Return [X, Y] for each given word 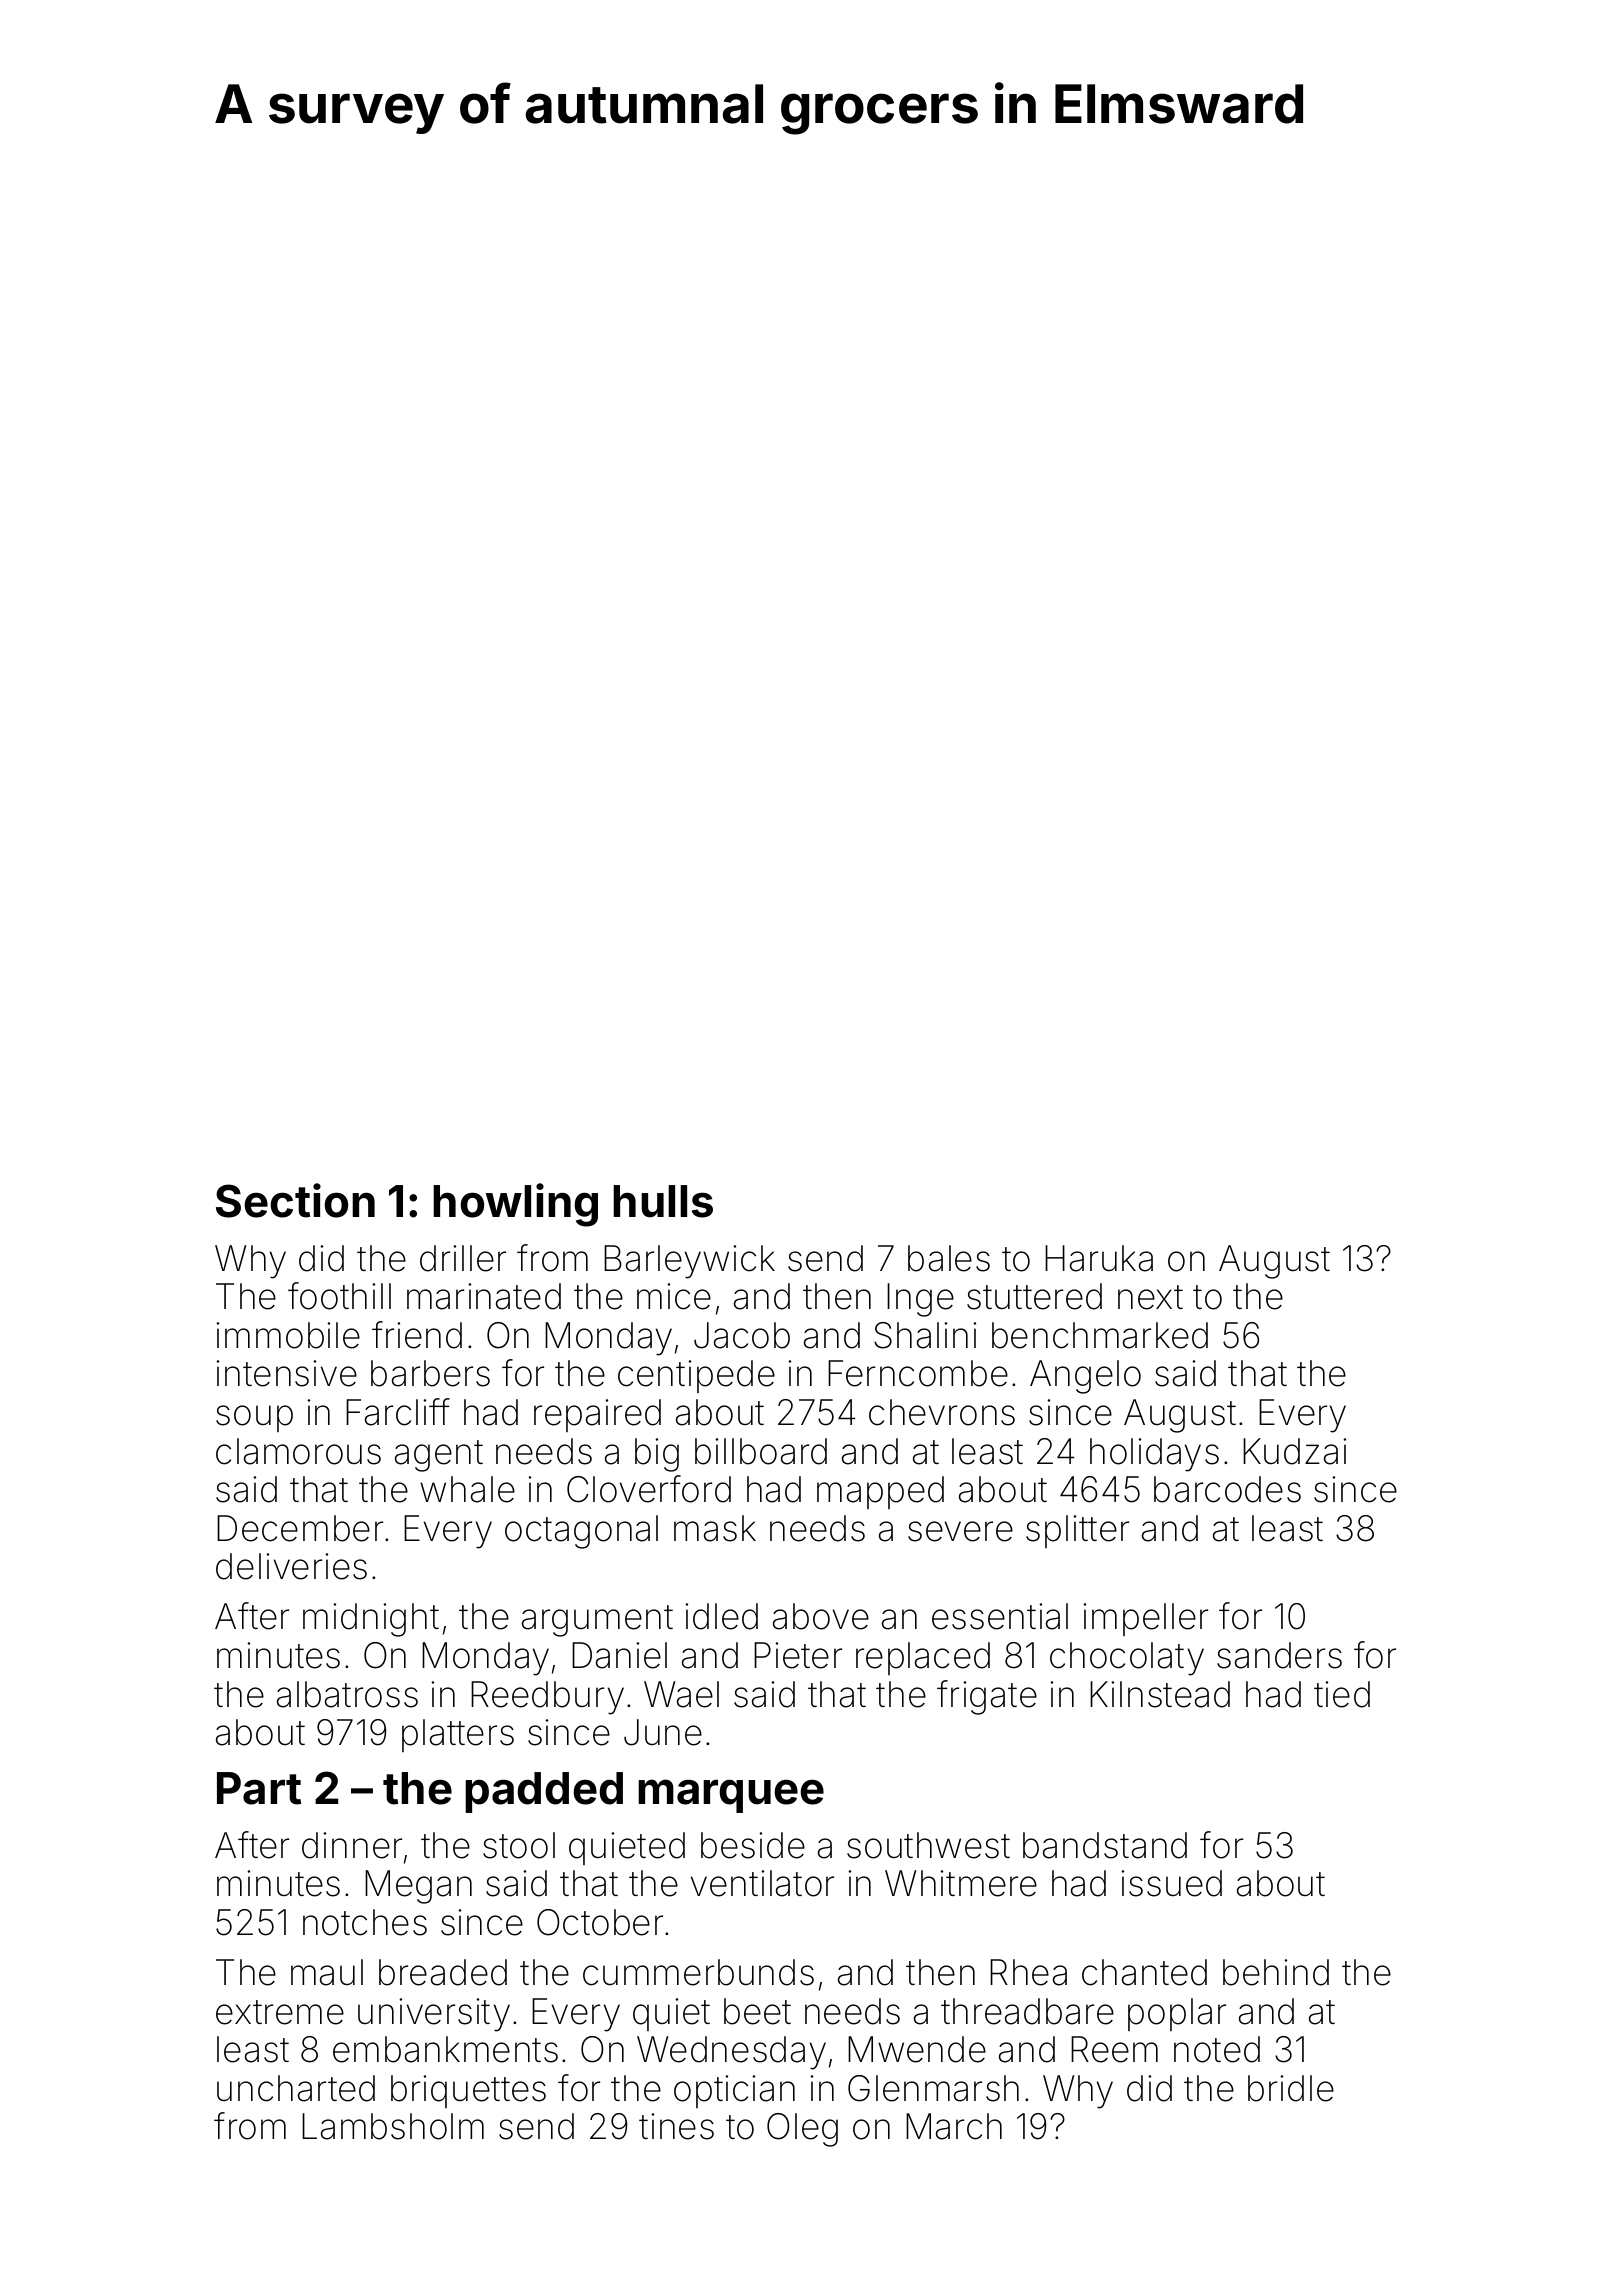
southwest [928, 1845]
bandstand [1105, 1845]
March [954, 2126]
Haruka [1099, 1258]
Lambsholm [393, 2126]
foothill [339, 1296]
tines [676, 2126]
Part [259, 1788]
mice [674, 1296]
